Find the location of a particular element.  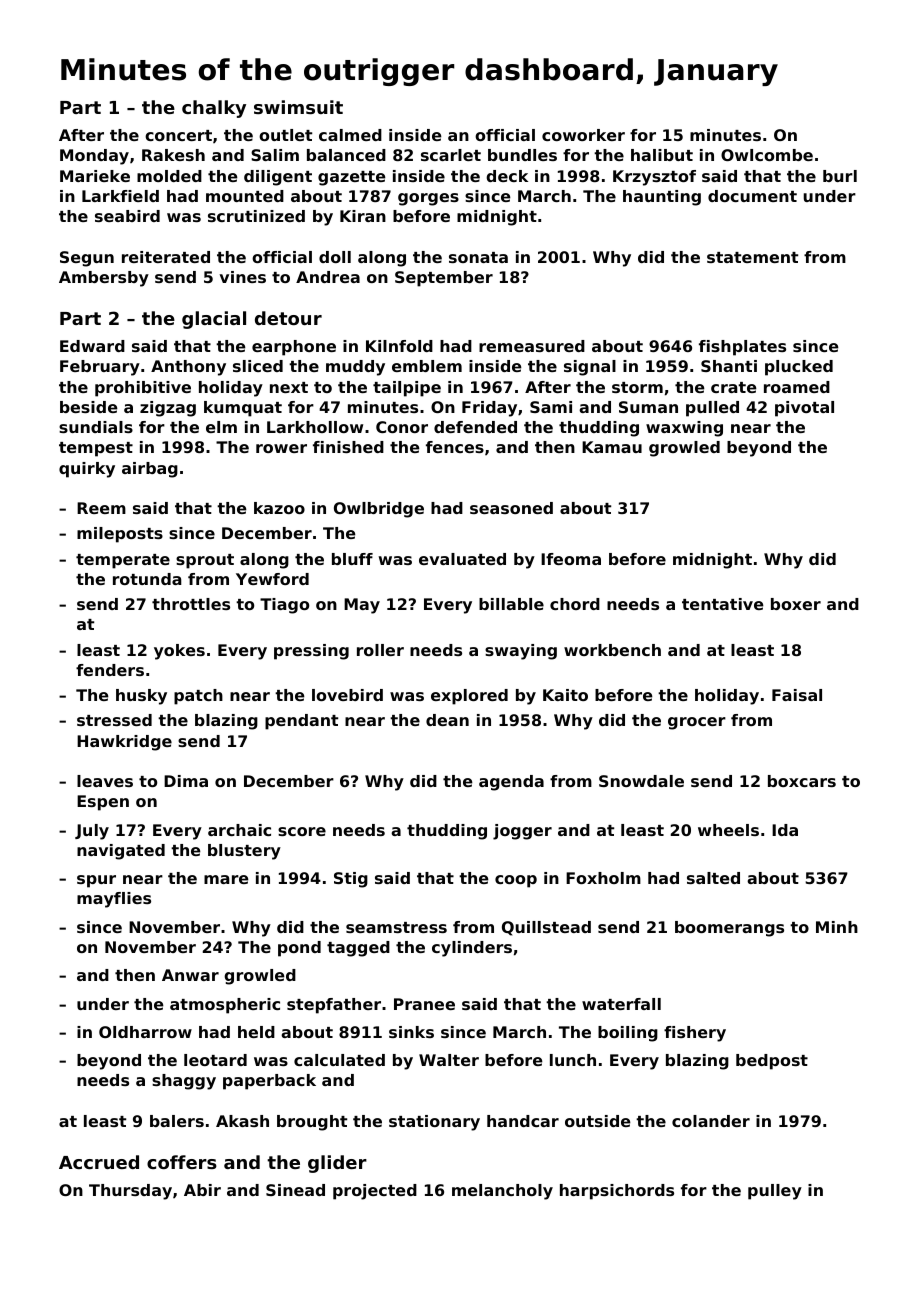

stressed is located at coordinates (114, 720).
